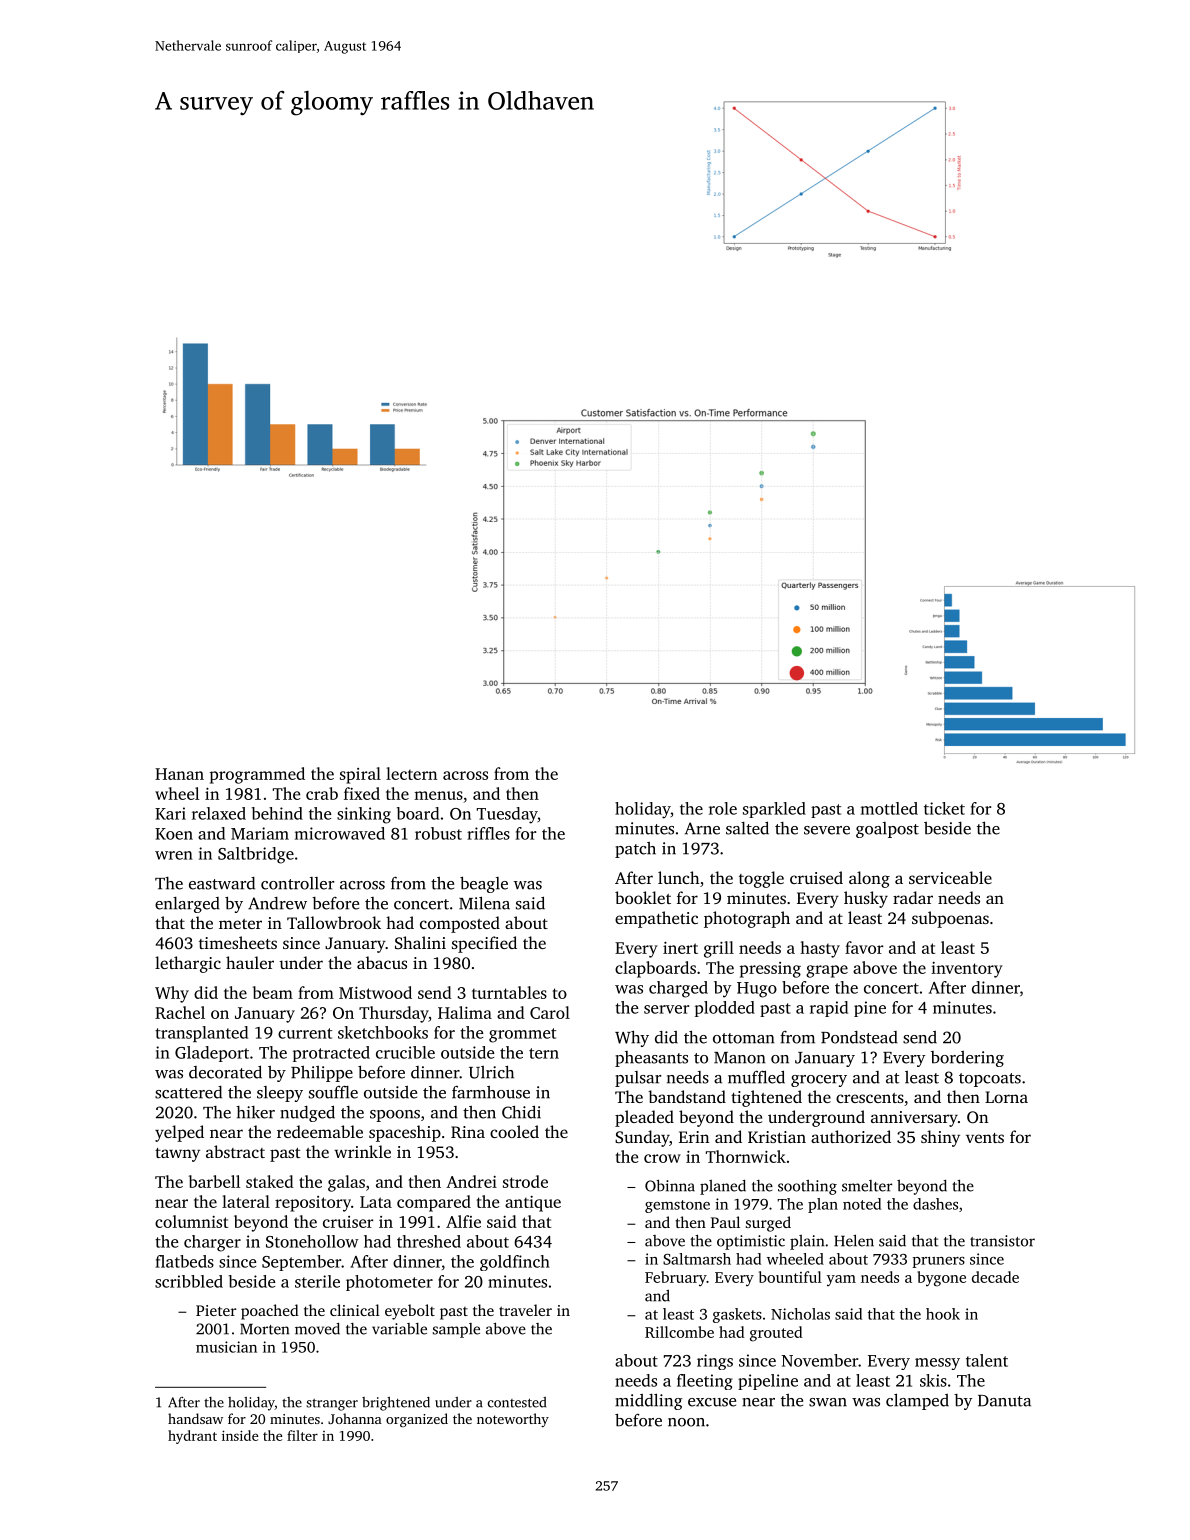 Image resolution: width=1190 pixels, height=1540 pixels. What do you see at coordinates (679, 877) in the document?
I see `lunch` at bounding box center [679, 877].
